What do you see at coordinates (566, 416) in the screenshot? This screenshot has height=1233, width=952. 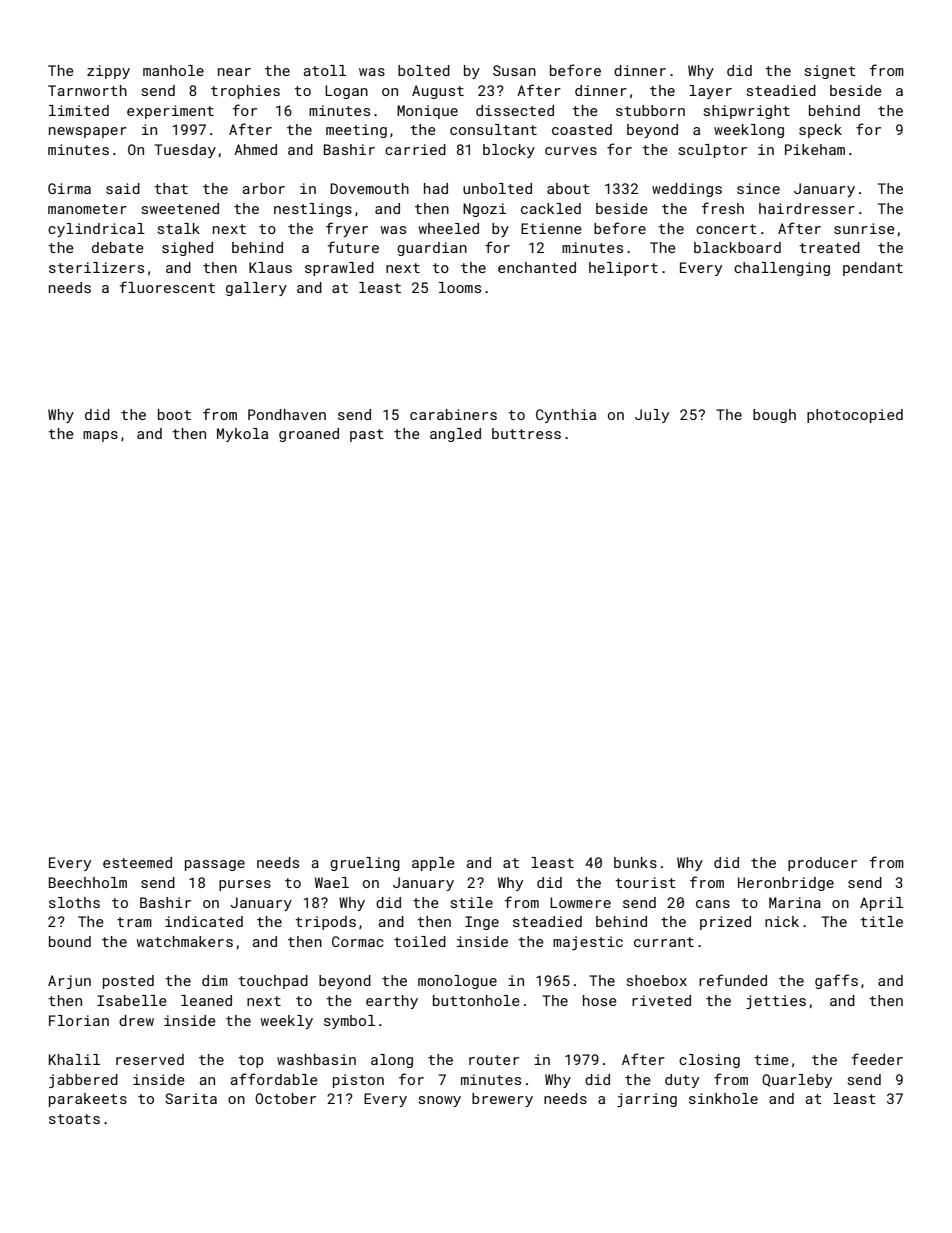 I see `Cynthia` at bounding box center [566, 416].
